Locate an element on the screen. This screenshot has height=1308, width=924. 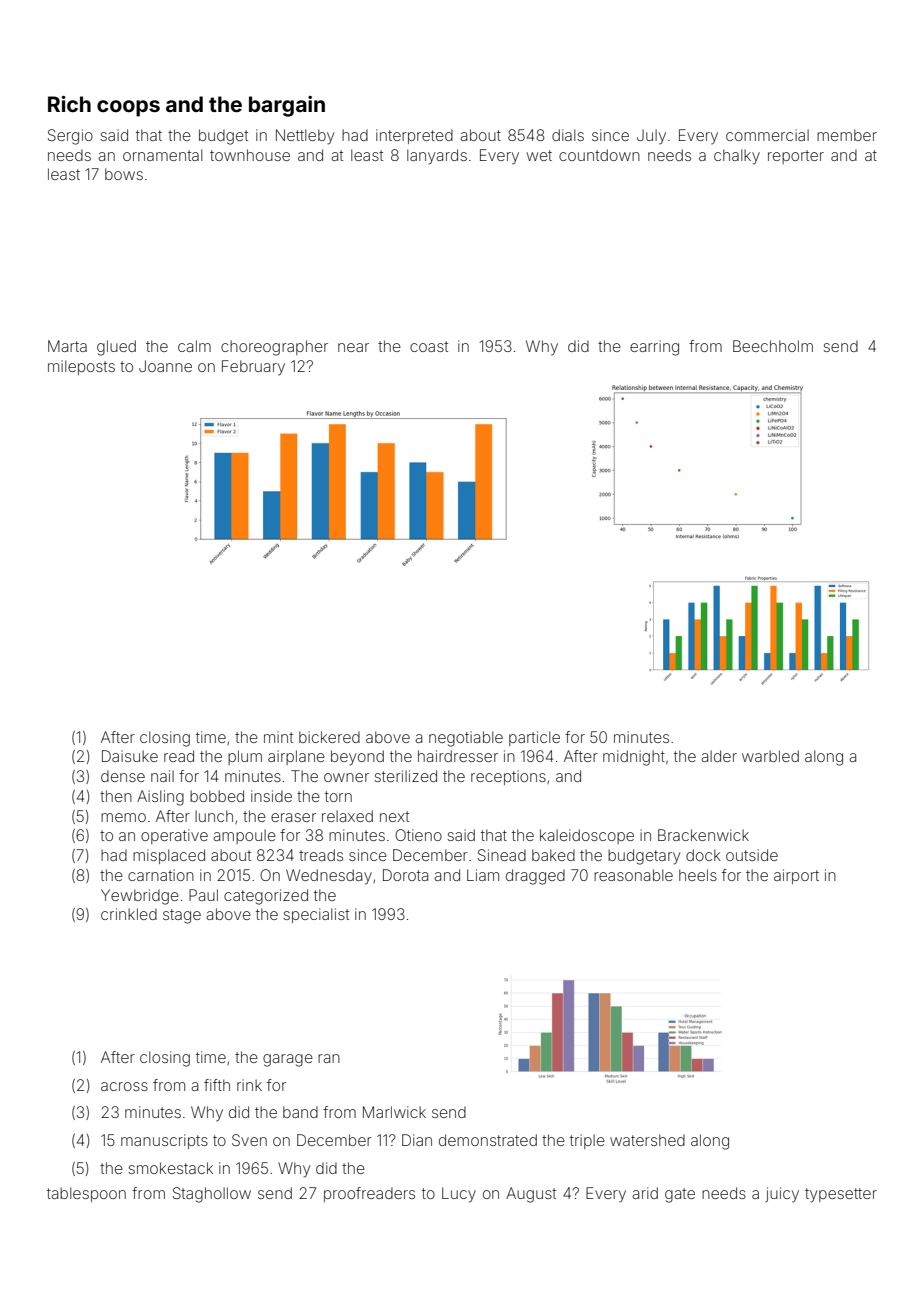
Lucy is located at coordinates (459, 1195).
